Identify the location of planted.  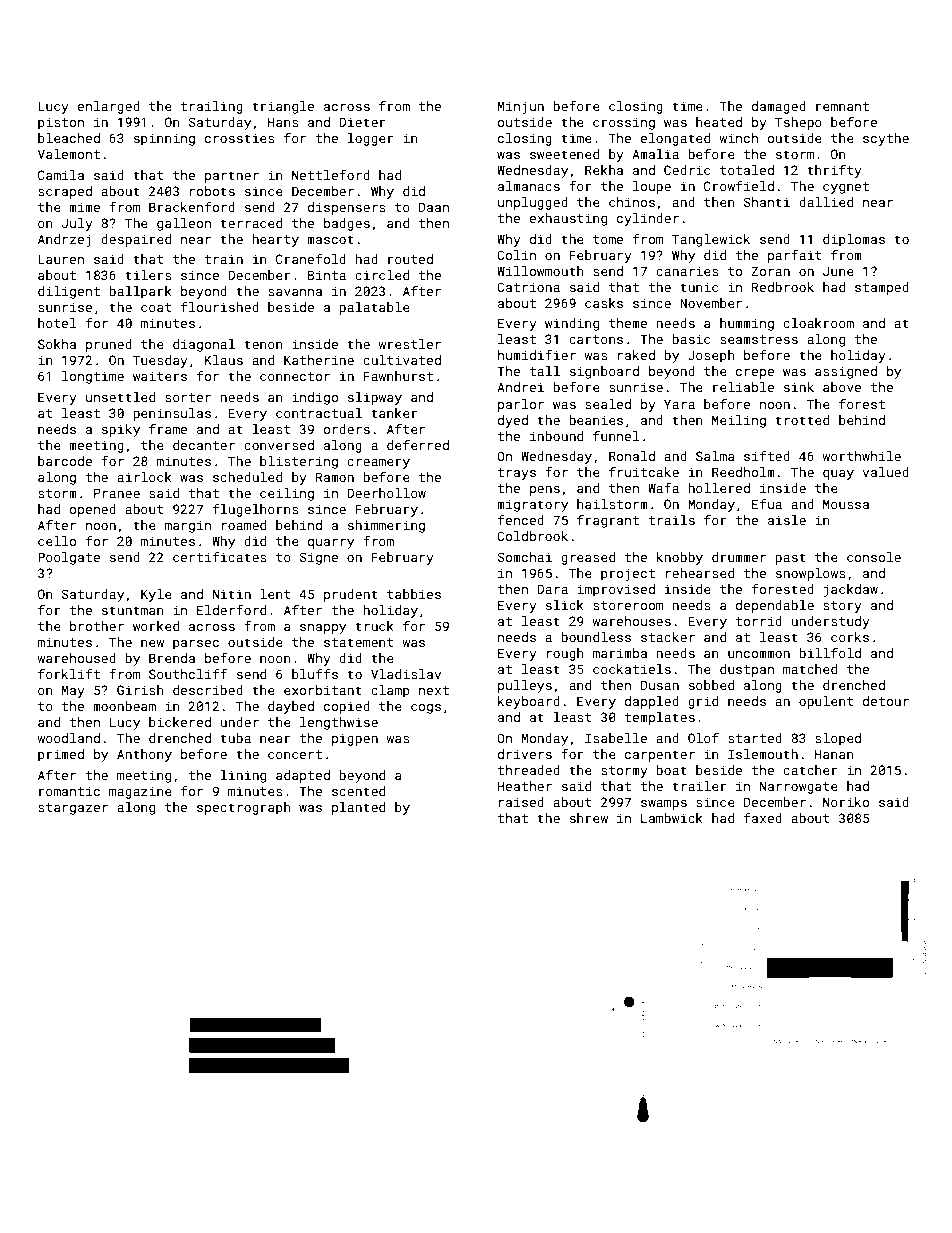
(358, 808).
